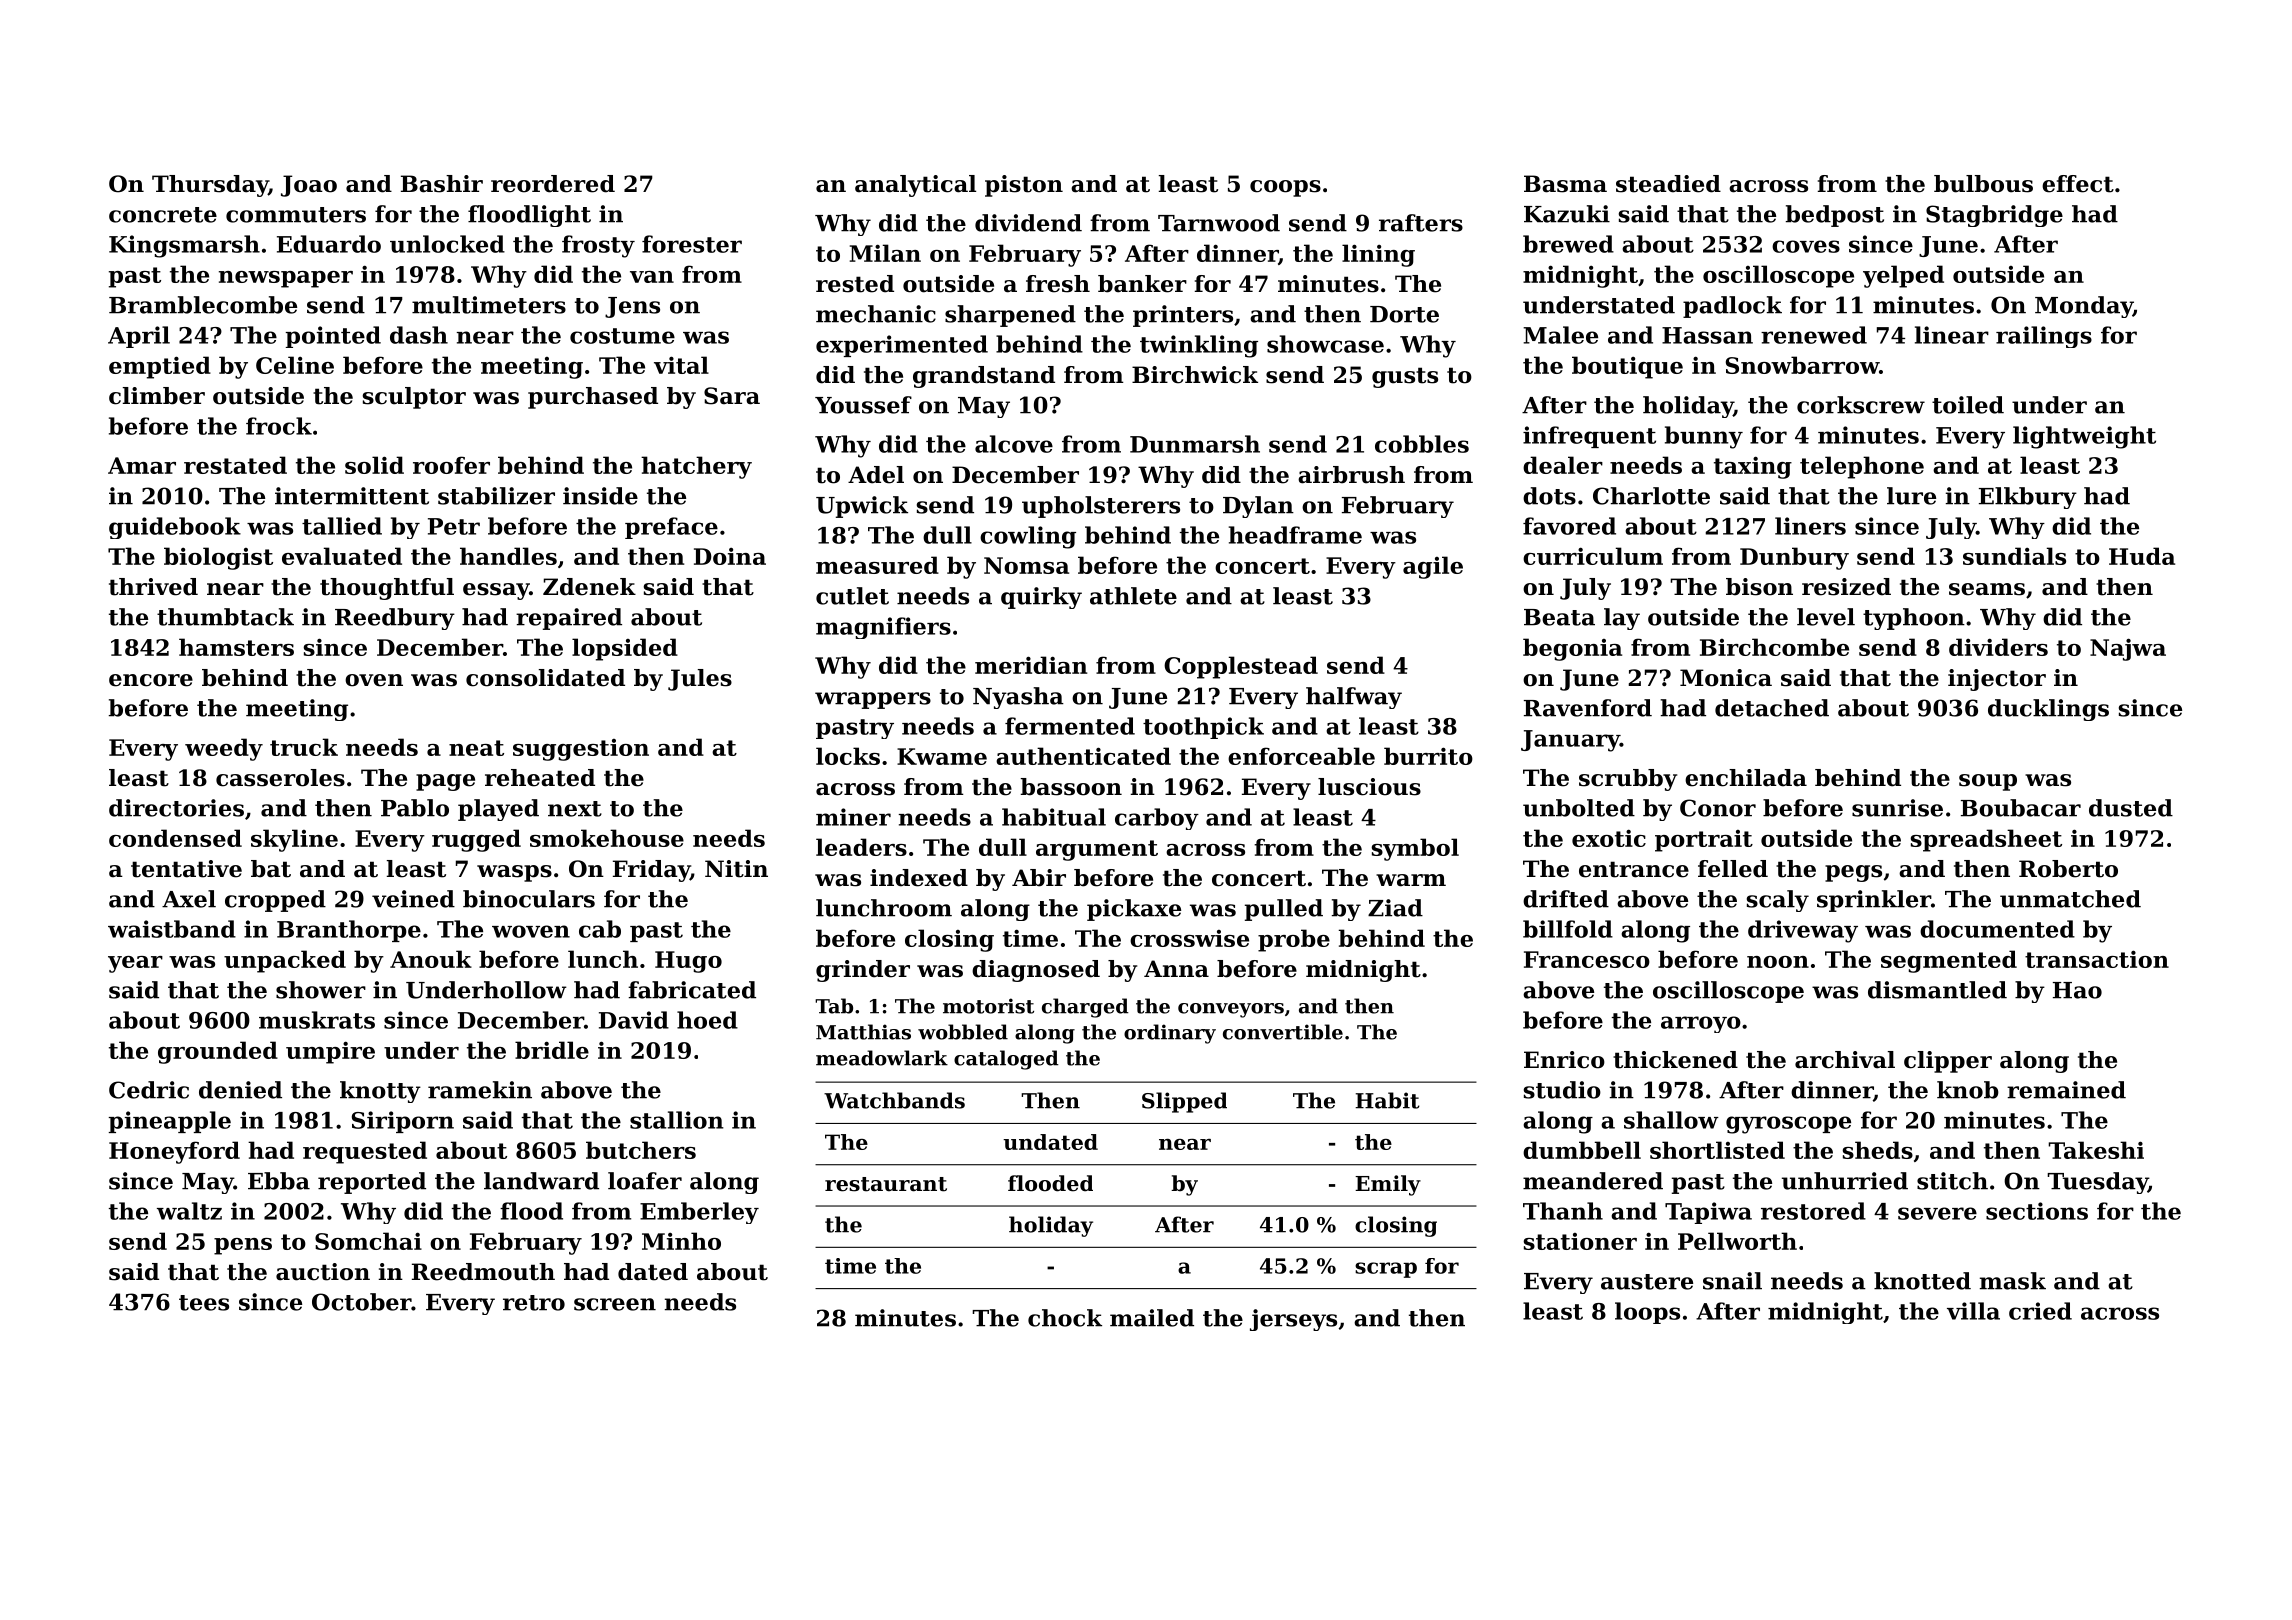  Describe the element at coordinates (1283, 1032) in the image. I see `convertible` at that location.
